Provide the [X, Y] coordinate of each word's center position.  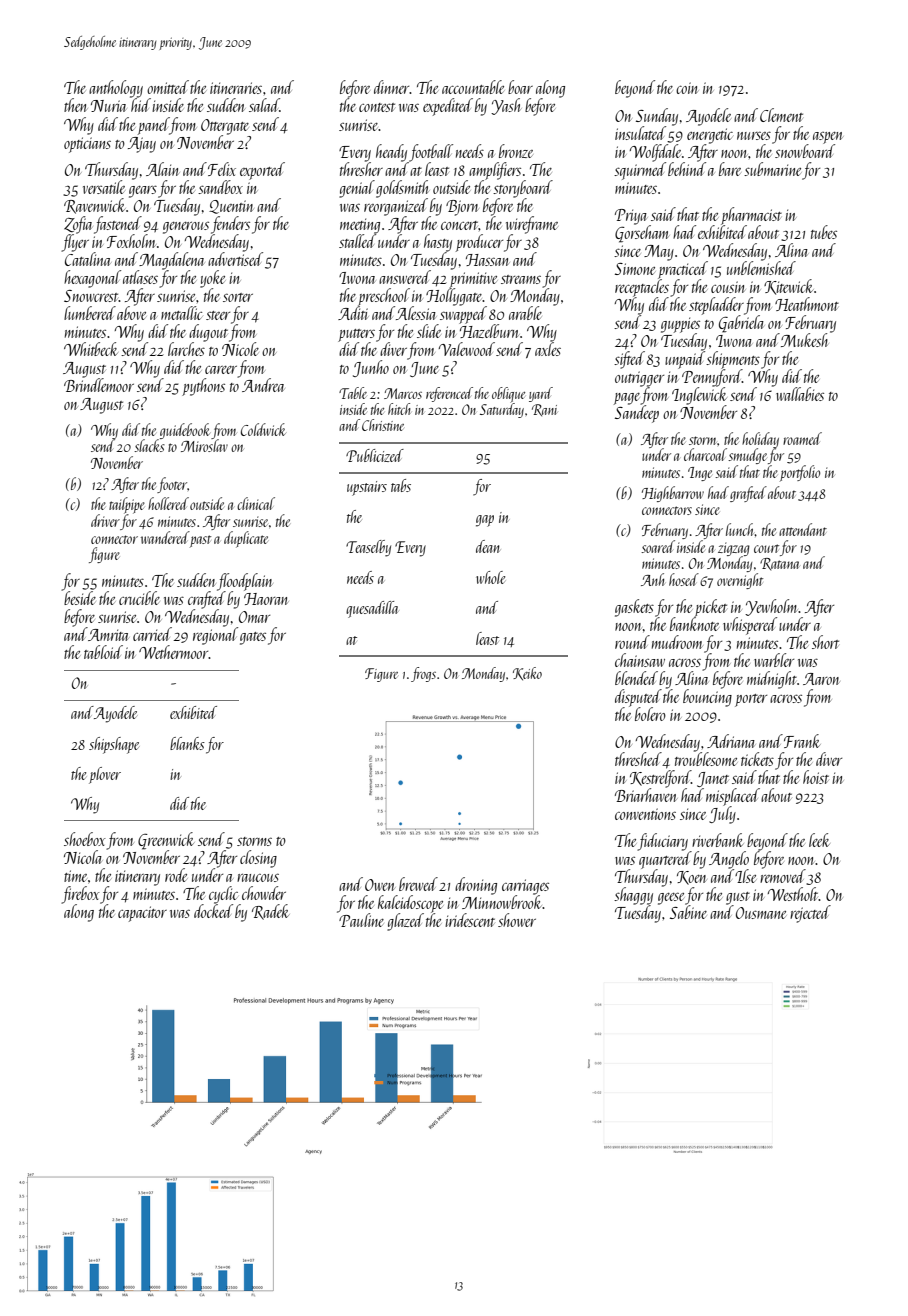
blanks [187, 743]
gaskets [634, 608]
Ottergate [225, 126]
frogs [423, 674]
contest [377, 107]
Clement [781, 115]
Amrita [108, 635]
